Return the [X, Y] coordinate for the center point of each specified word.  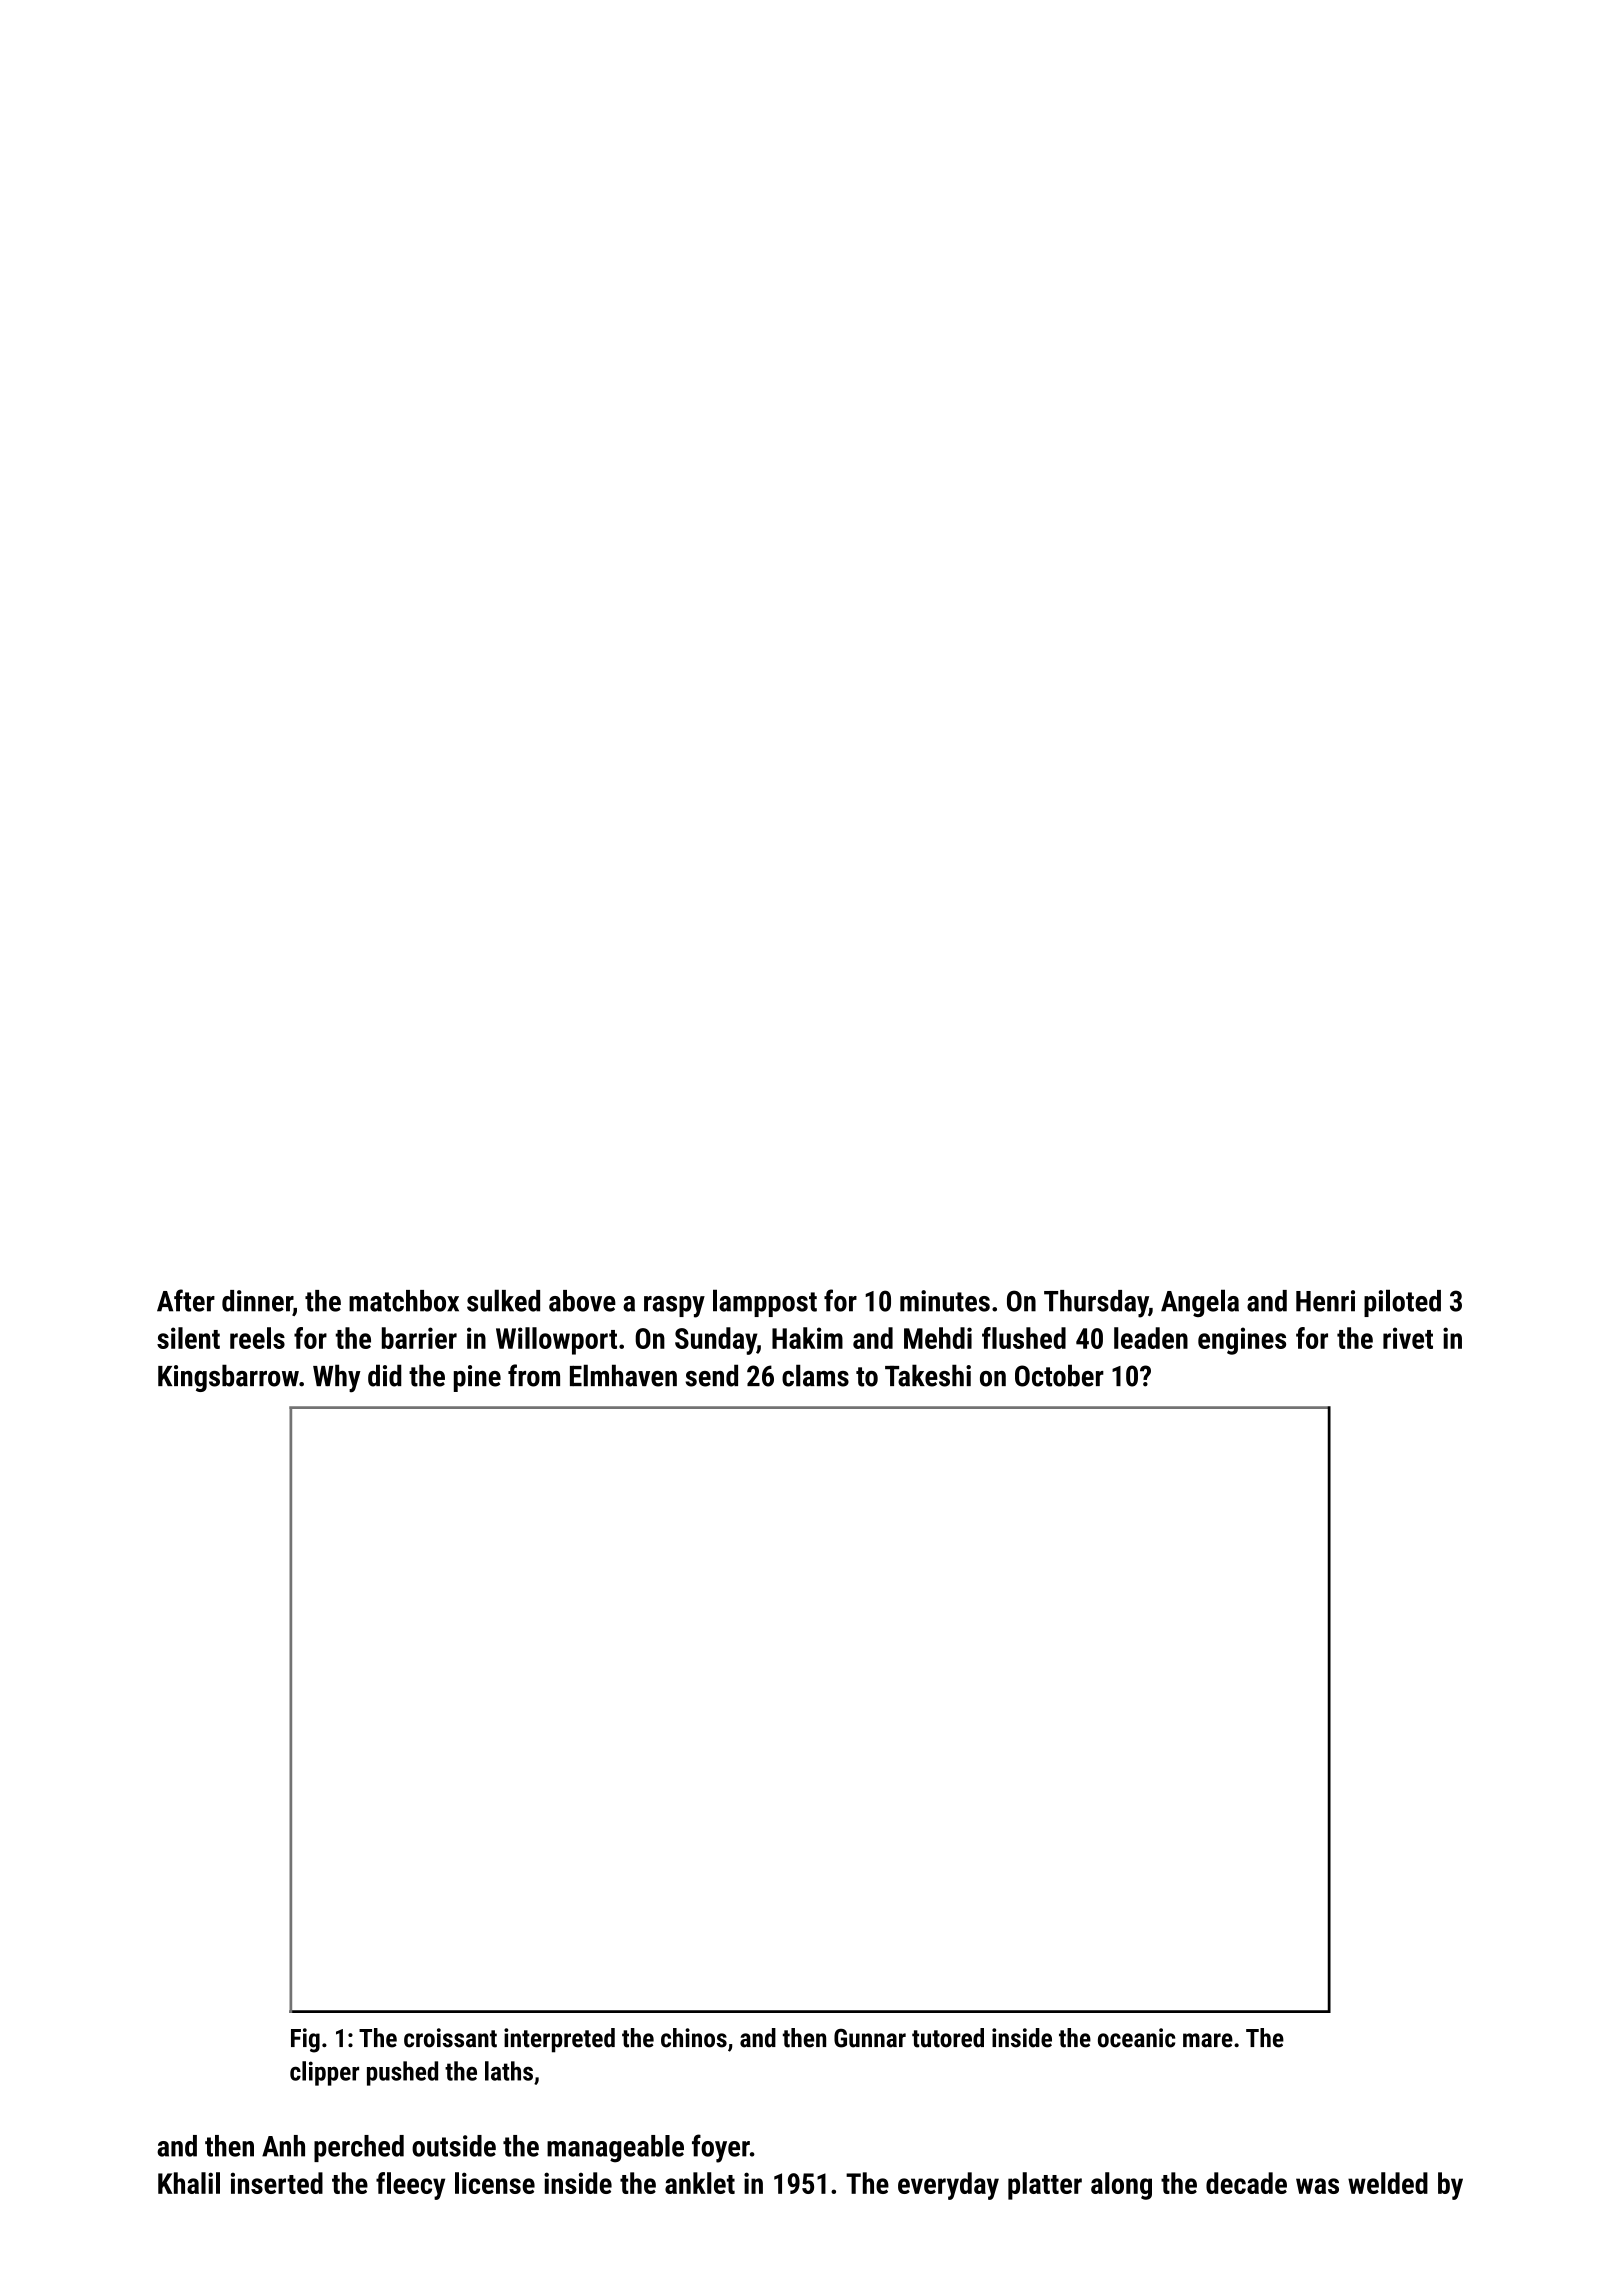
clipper [324, 2073]
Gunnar [870, 2038]
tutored [948, 2038]
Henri [1325, 1301]
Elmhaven [623, 1375]
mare [1208, 2040]
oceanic [1136, 2038]
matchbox [404, 1301]
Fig [305, 2040]
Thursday [1096, 1304]
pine [477, 1378]
